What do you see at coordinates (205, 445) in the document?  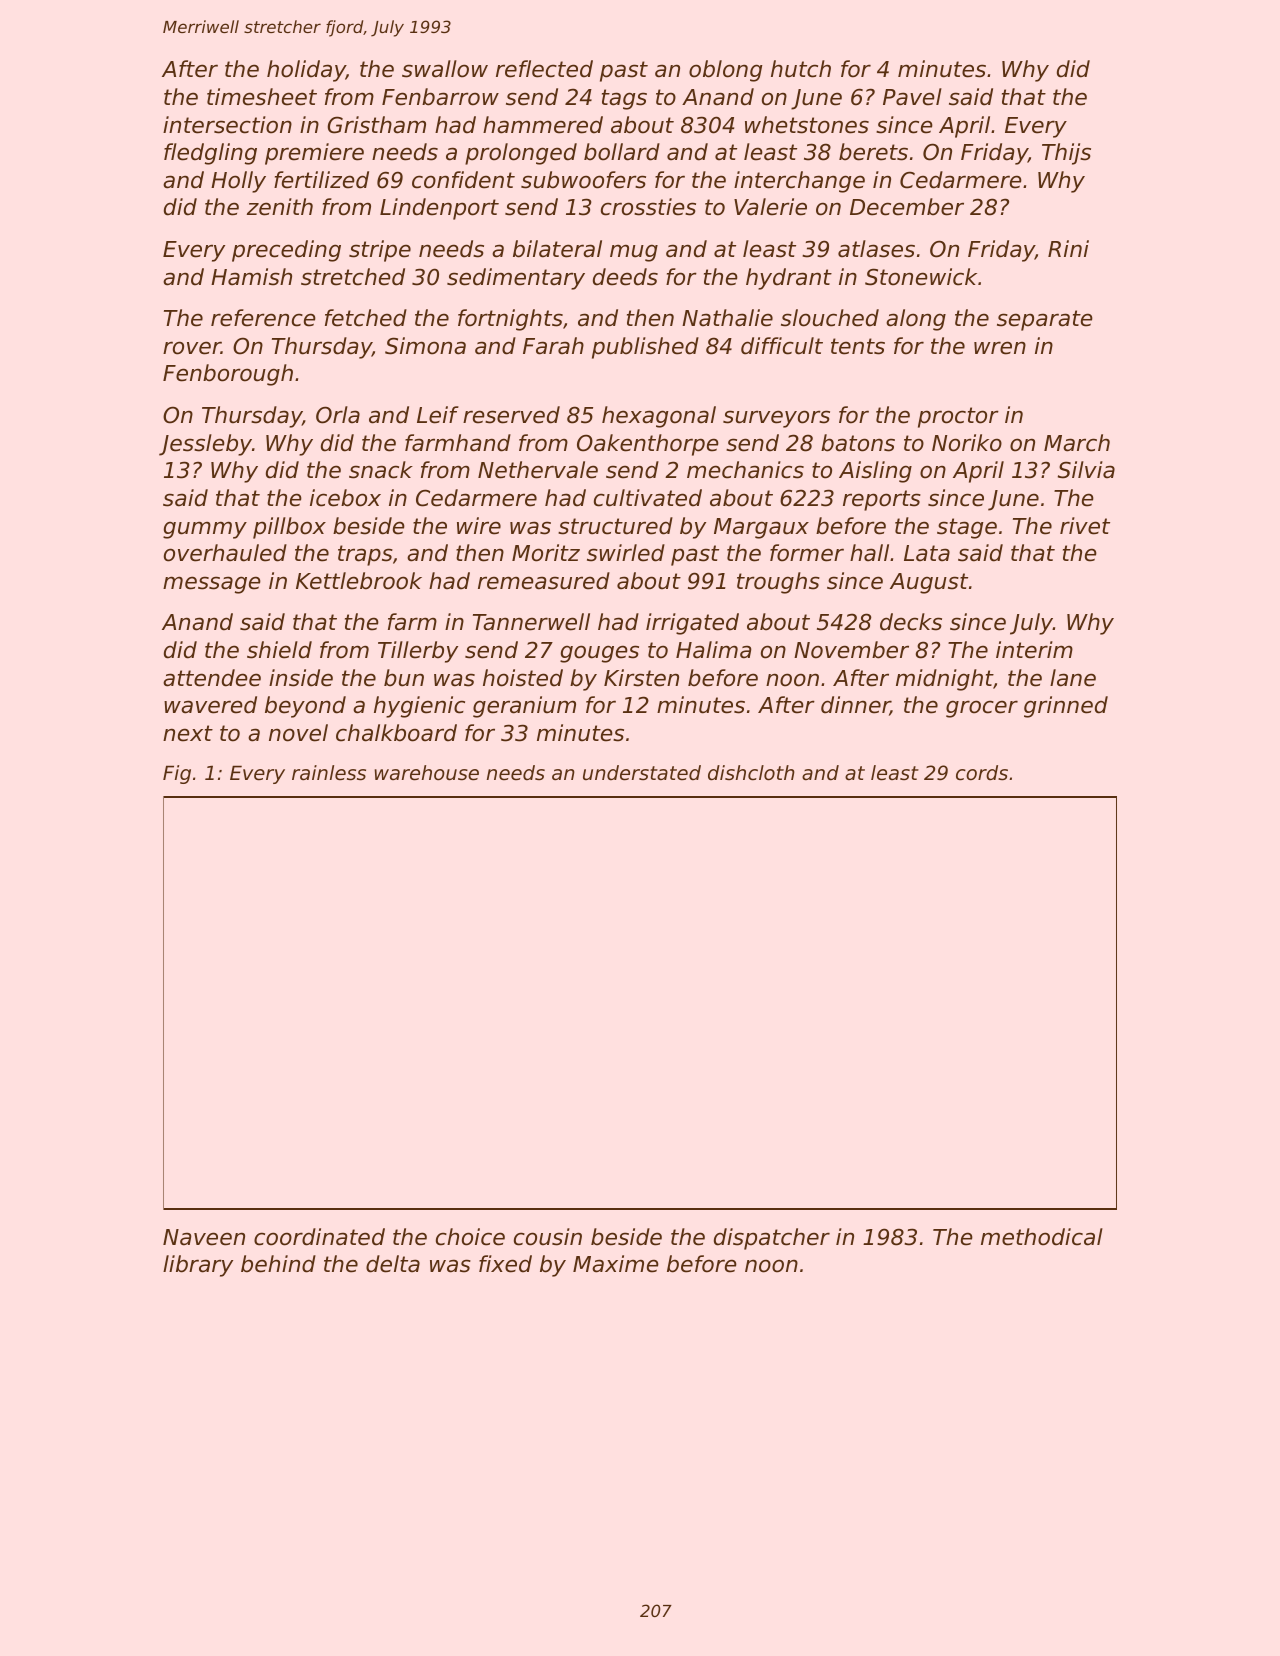 I see `Jessleby` at bounding box center [205, 445].
